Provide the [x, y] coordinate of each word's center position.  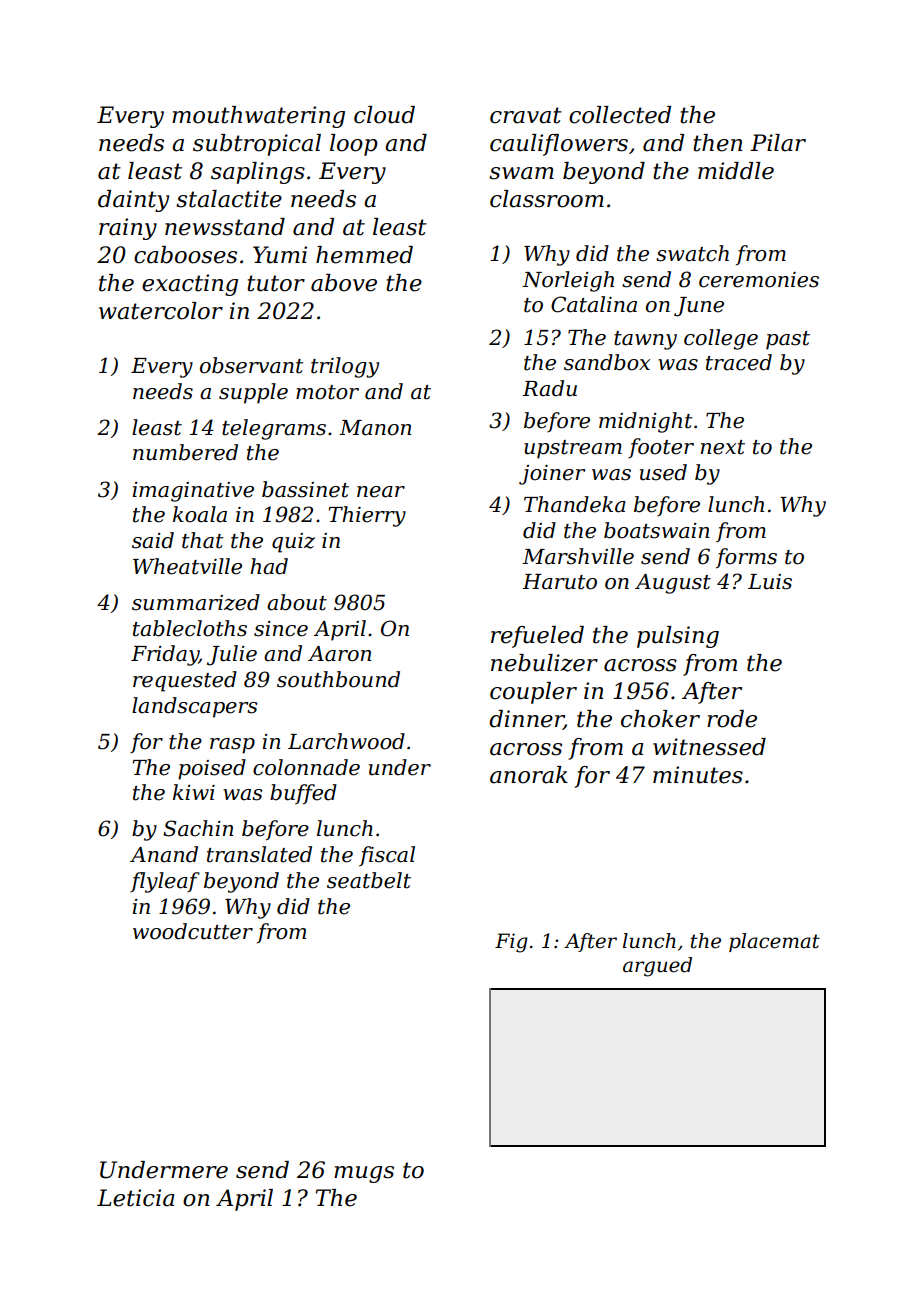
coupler [533, 693]
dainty [133, 201]
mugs [364, 1174]
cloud [384, 115]
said [153, 540]
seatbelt [369, 880]
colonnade [306, 767]
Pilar [778, 143]
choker [660, 719]
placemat [774, 942]
